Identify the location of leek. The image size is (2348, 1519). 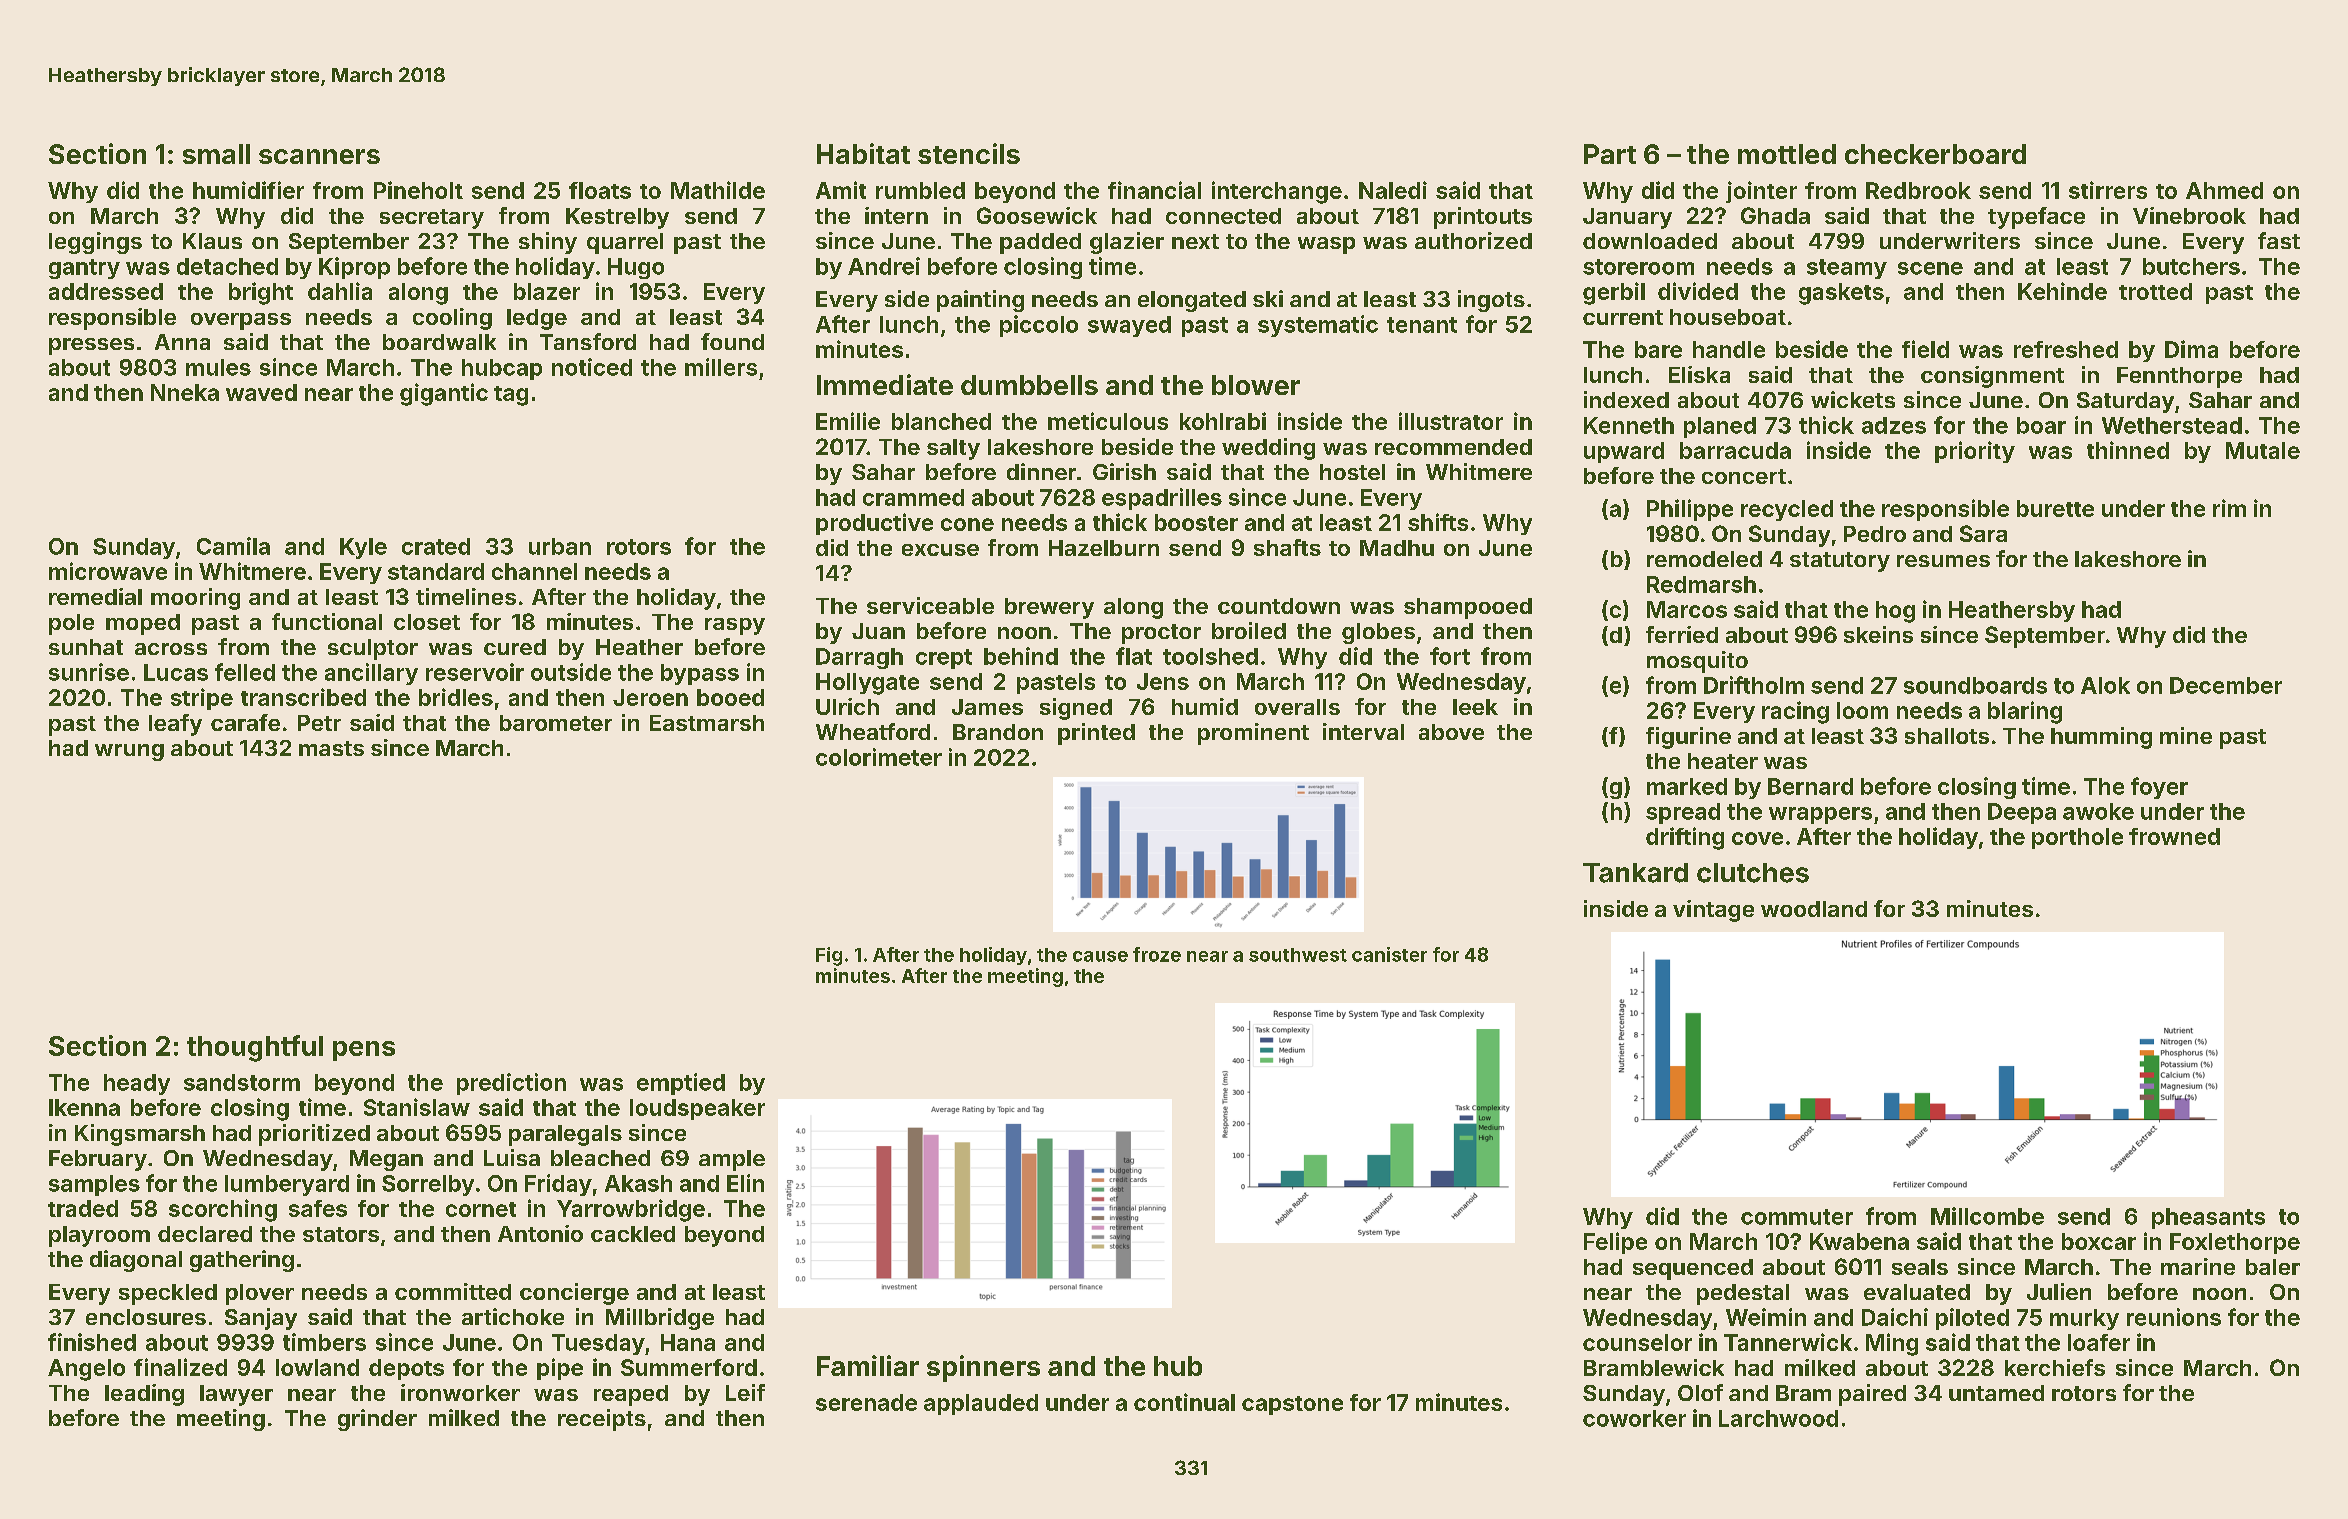
(1475, 707).
